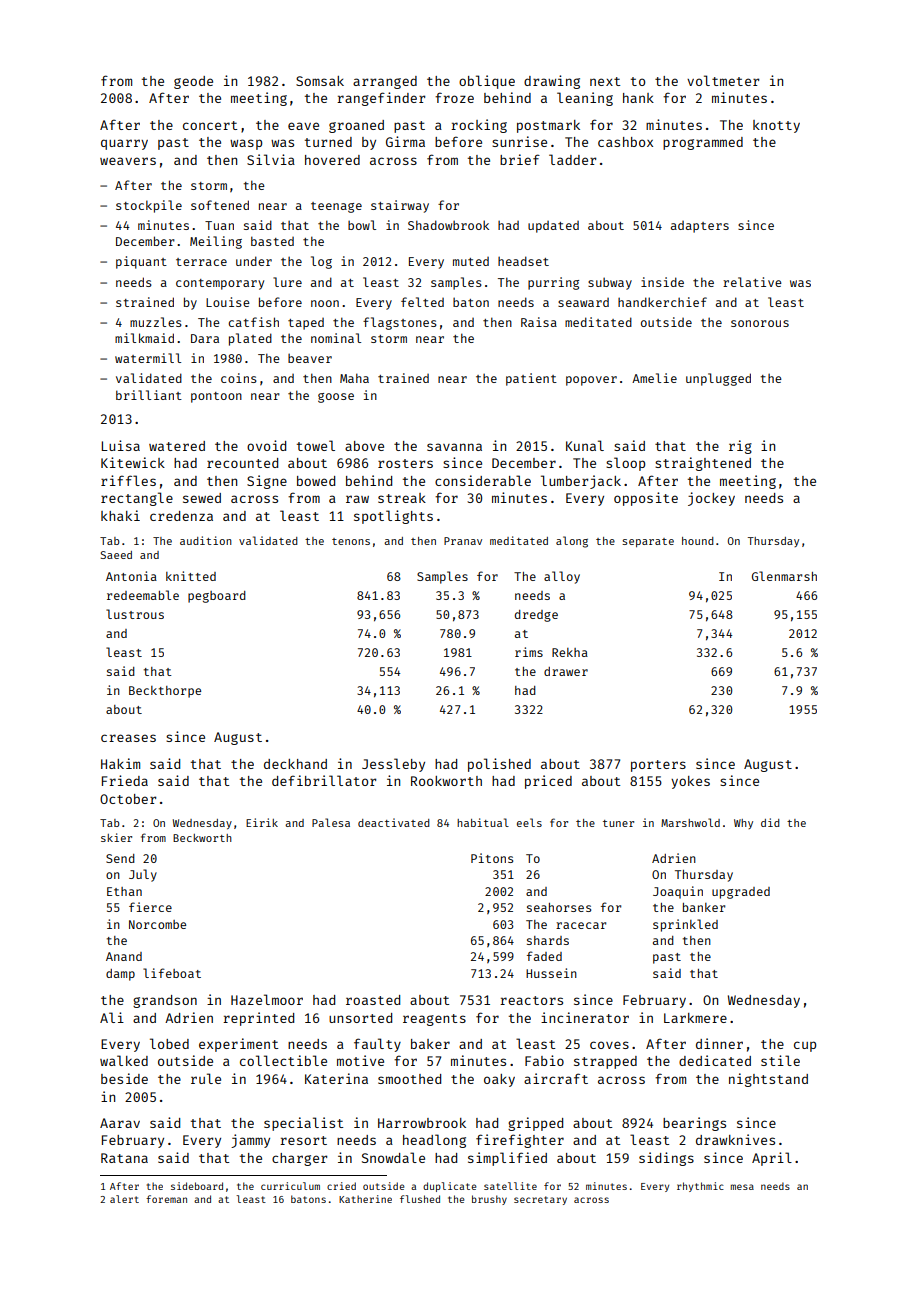 This document has width=924, height=1308. What do you see at coordinates (393, 765) in the document?
I see `Jessleby` at bounding box center [393, 765].
